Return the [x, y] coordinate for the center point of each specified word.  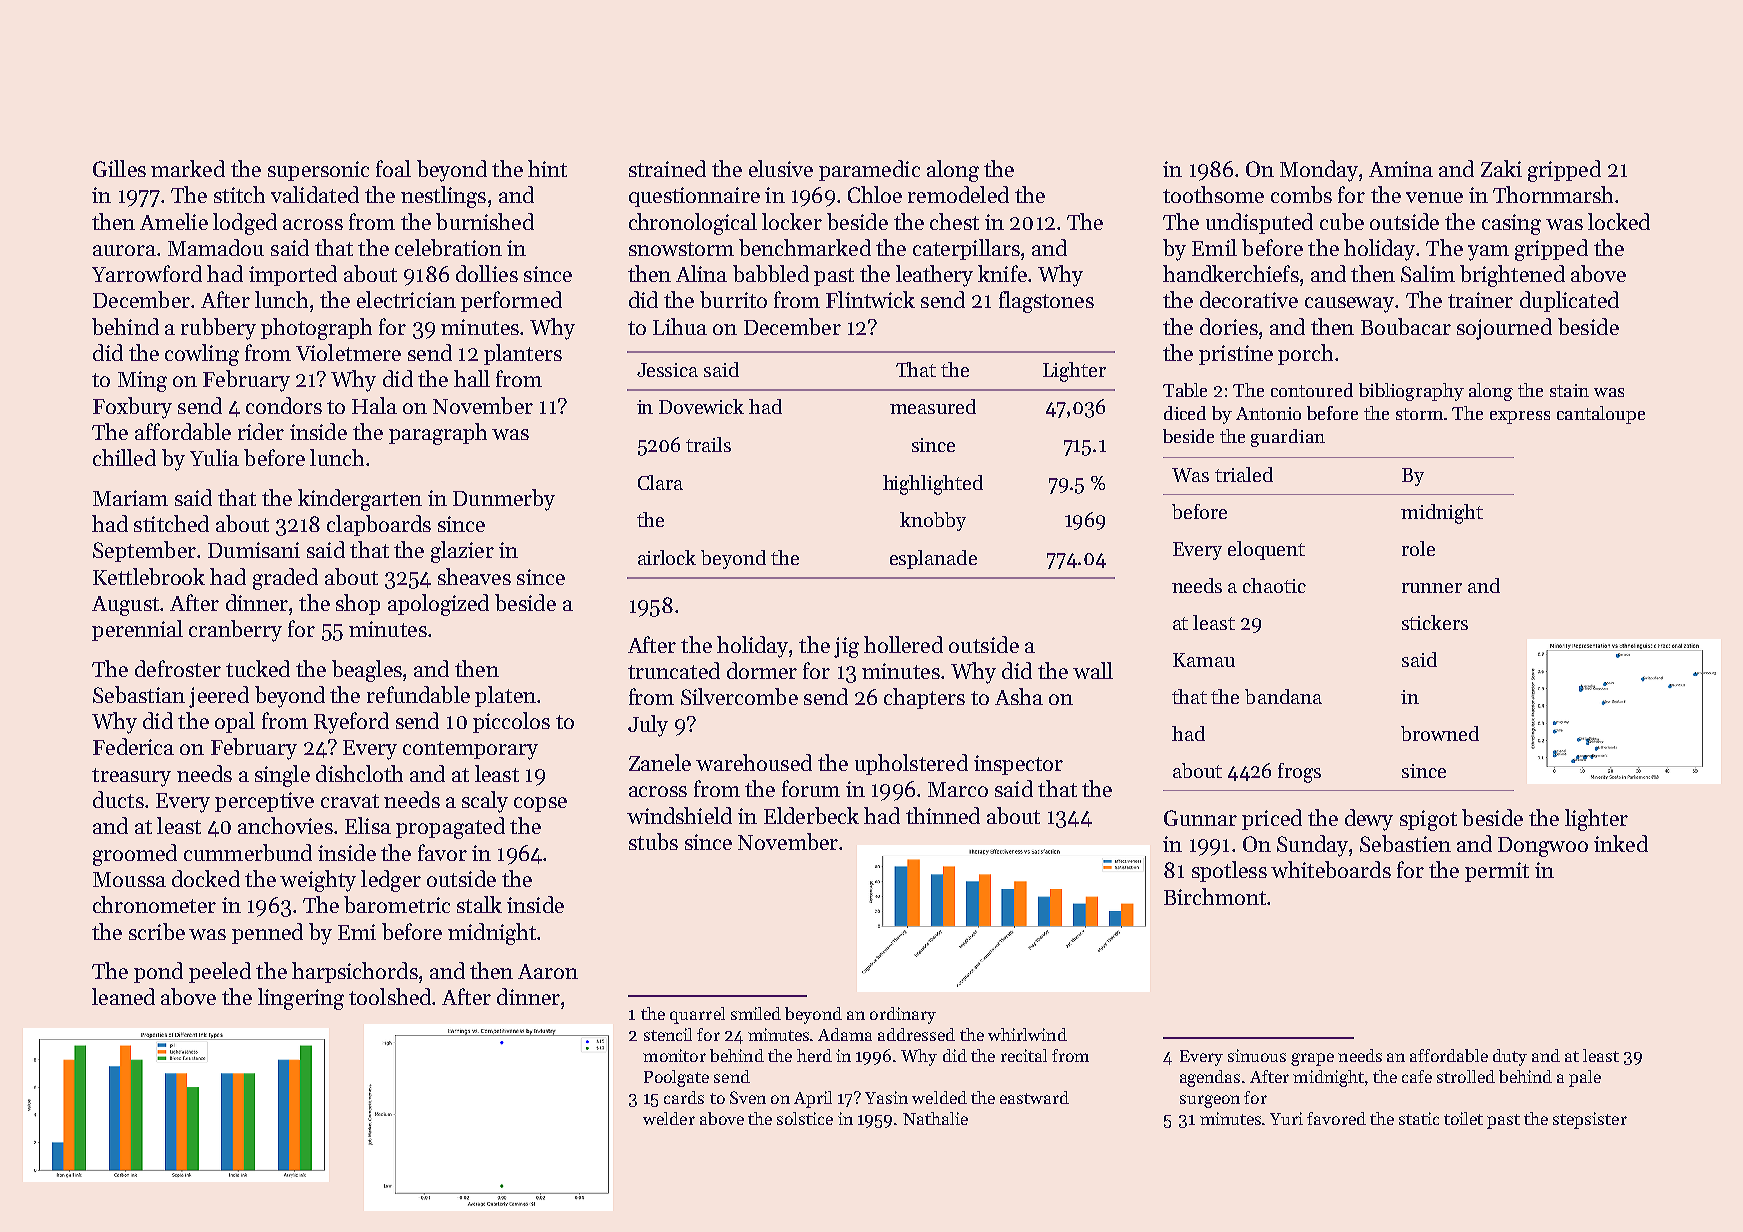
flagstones [1046, 302]
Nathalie [935, 1118]
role [1418, 548]
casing [1511, 224]
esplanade [933, 559]
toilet [1463, 1118]
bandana [1283, 696]
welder [669, 1118]
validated [315, 194]
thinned [943, 815]
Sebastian [139, 694]
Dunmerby [504, 500]
